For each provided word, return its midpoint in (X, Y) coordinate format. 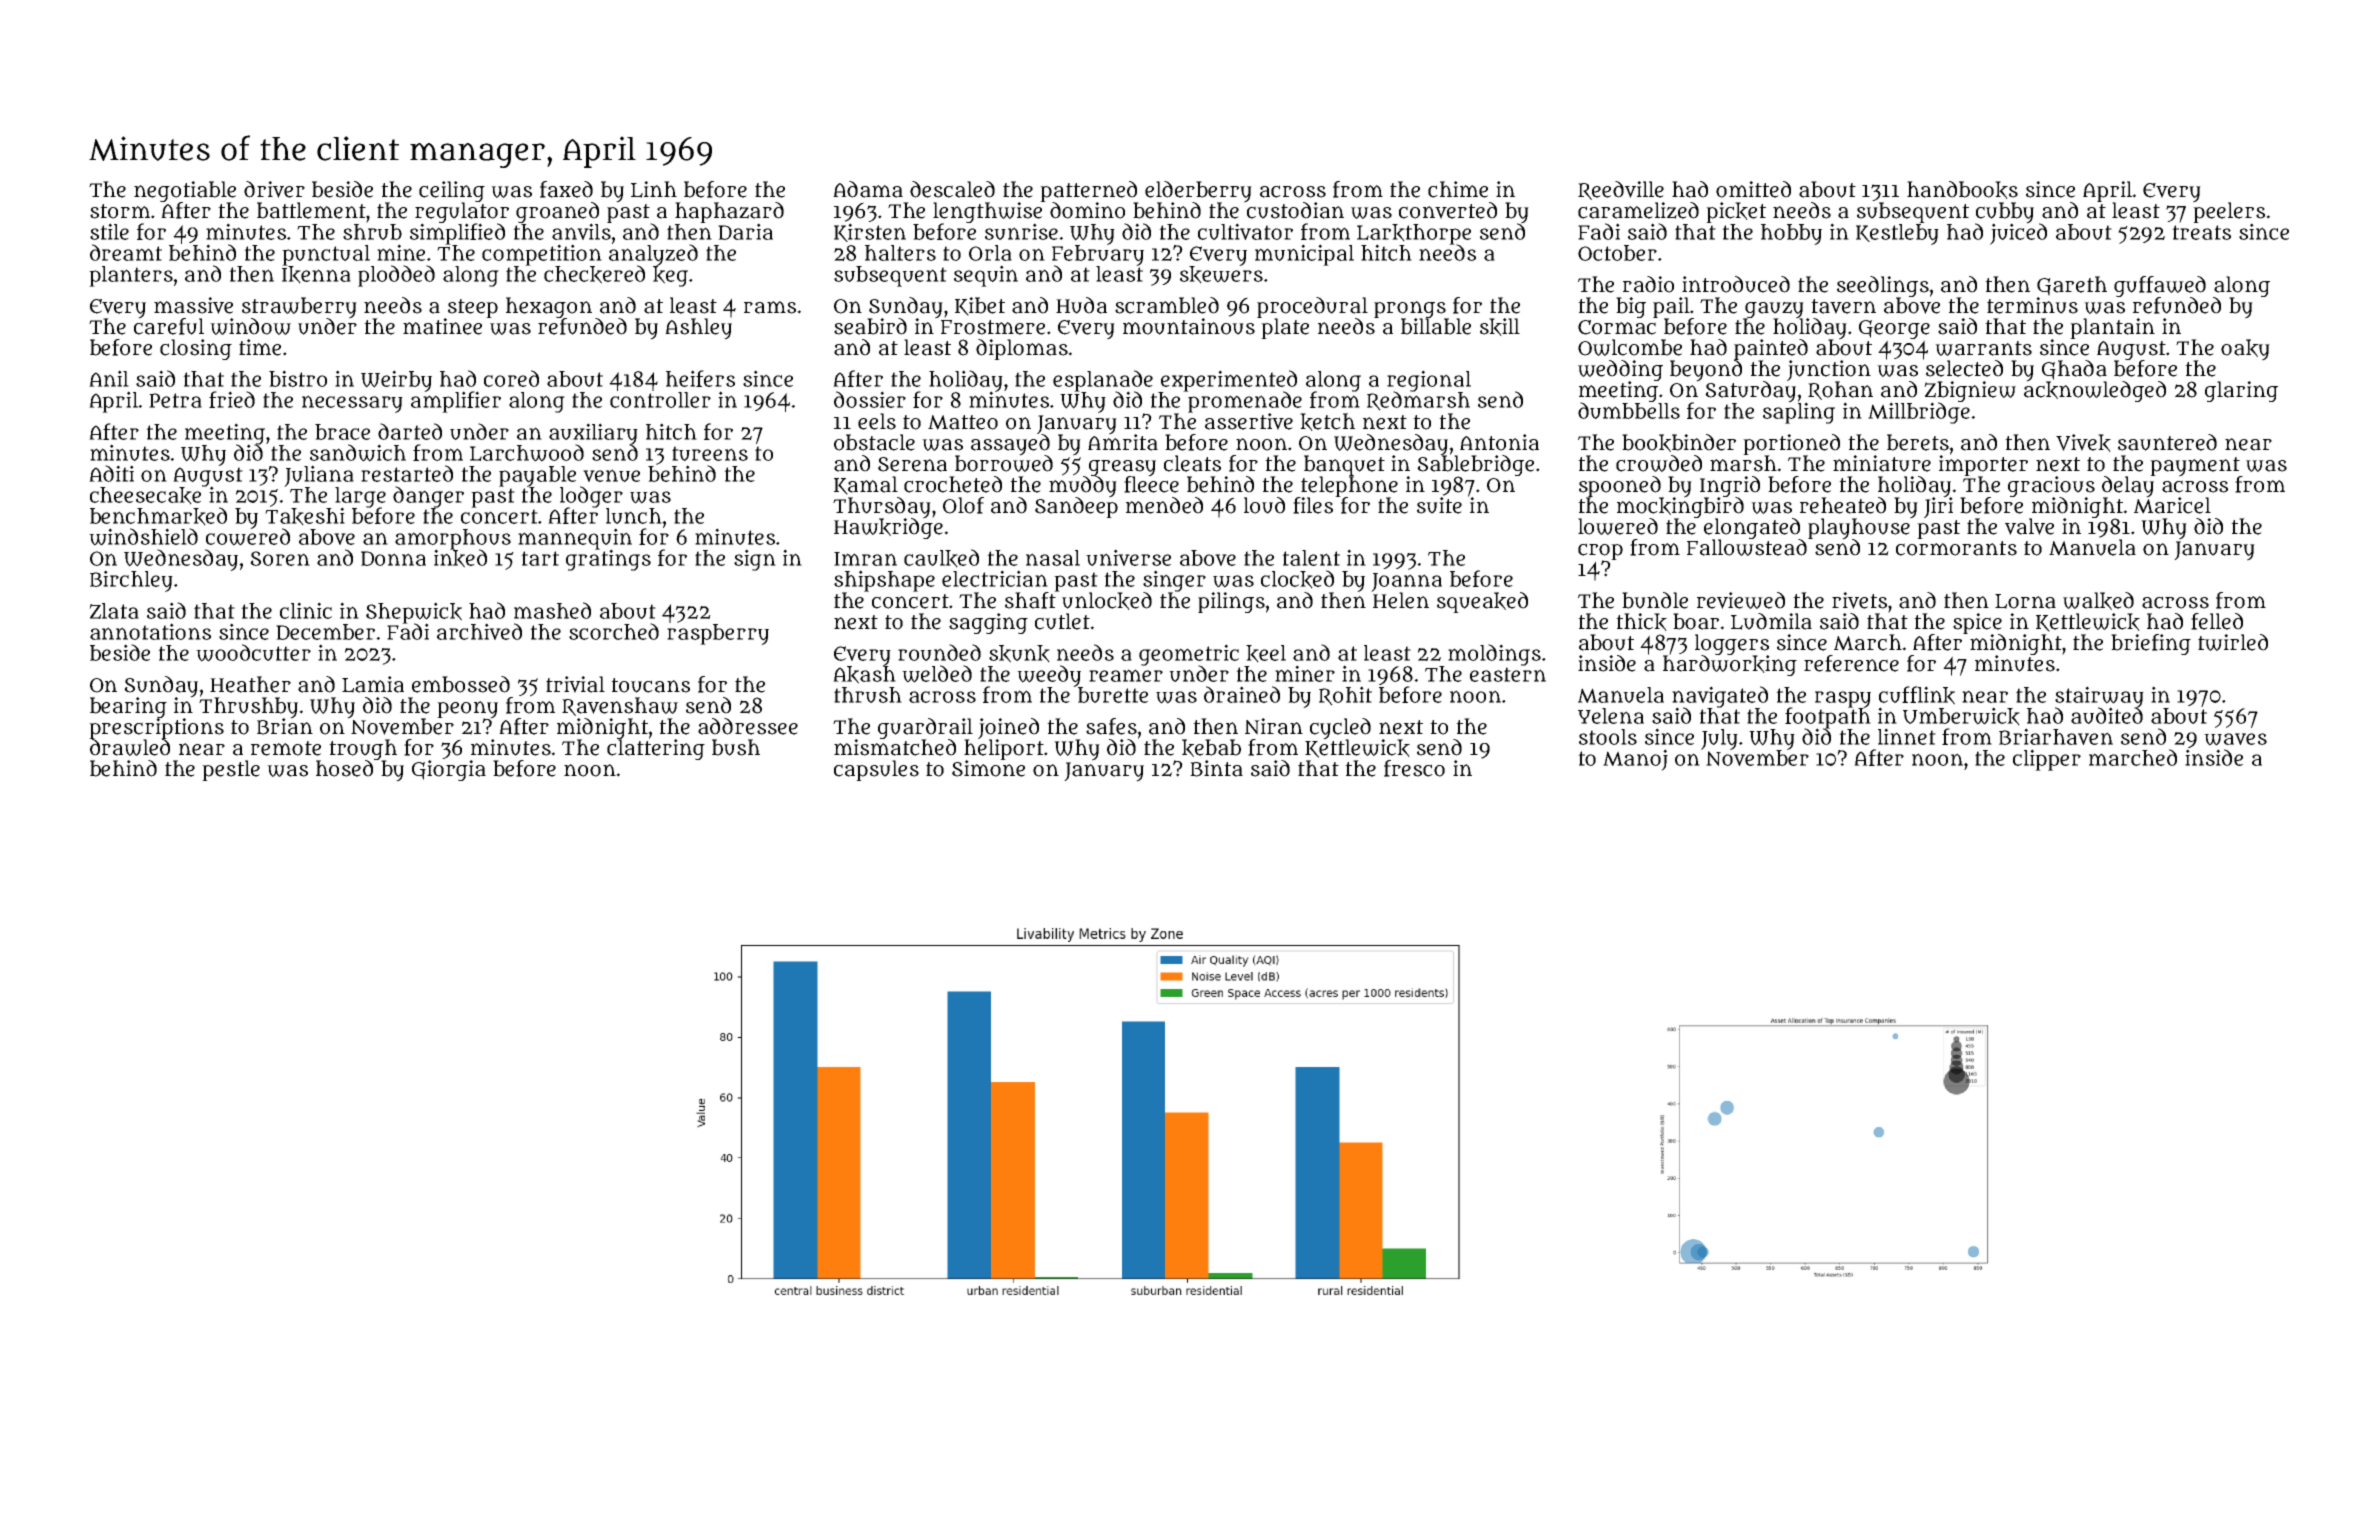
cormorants (1956, 548)
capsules (876, 770)
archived (479, 631)
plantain (2112, 328)
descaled (952, 189)
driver (274, 189)
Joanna (1406, 582)
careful (169, 326)
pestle (231, 770)
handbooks (1962, 190)
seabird (870, 326)
